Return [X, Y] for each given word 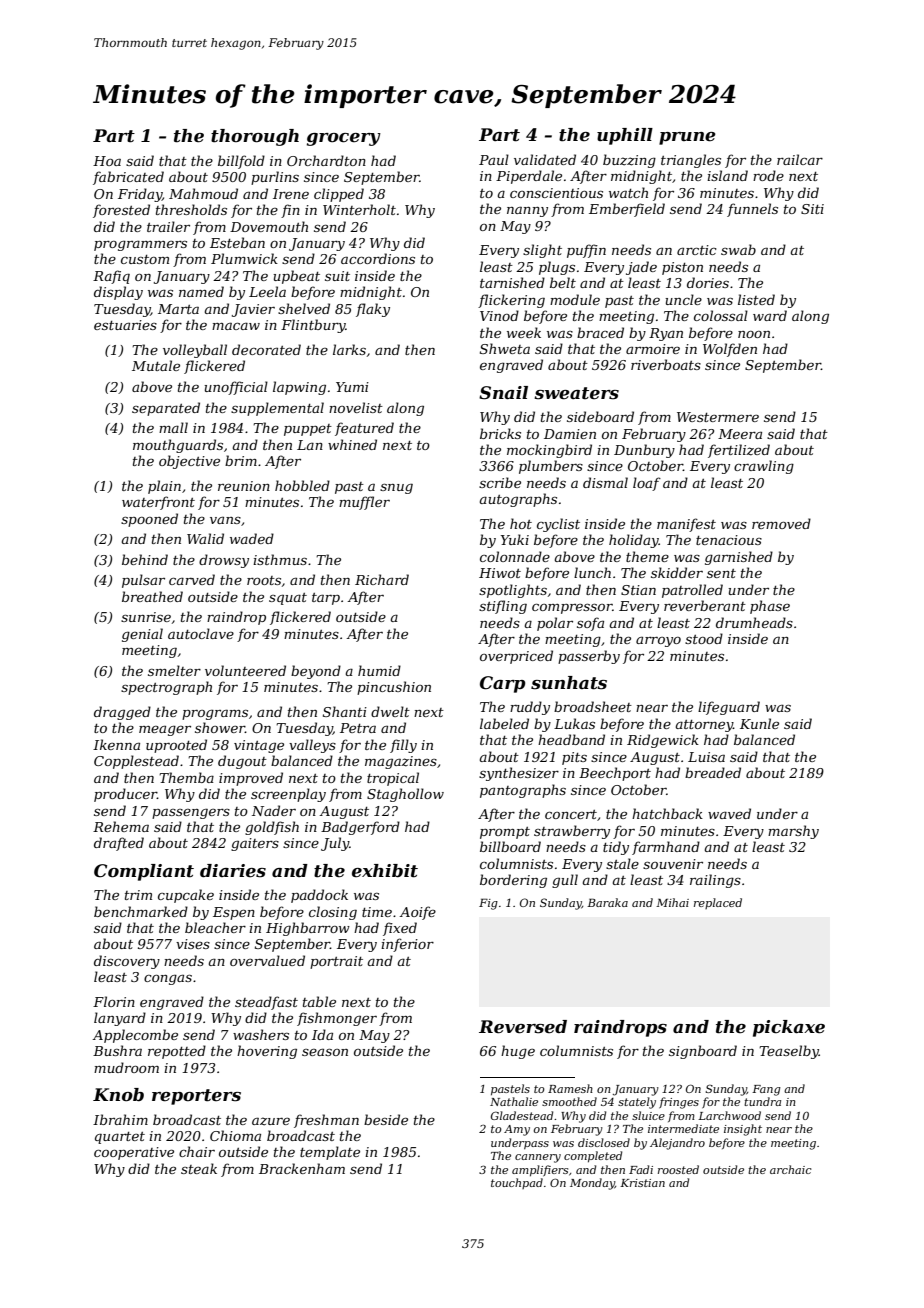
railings [715, 881]
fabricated [128, 178]
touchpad [517, 1183]
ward [770, 315]
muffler [364, 503]
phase [770, 607]
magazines [401, 762]
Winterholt [359, 209]
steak [199, 1168]
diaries [233, 871]
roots [264, 580]
